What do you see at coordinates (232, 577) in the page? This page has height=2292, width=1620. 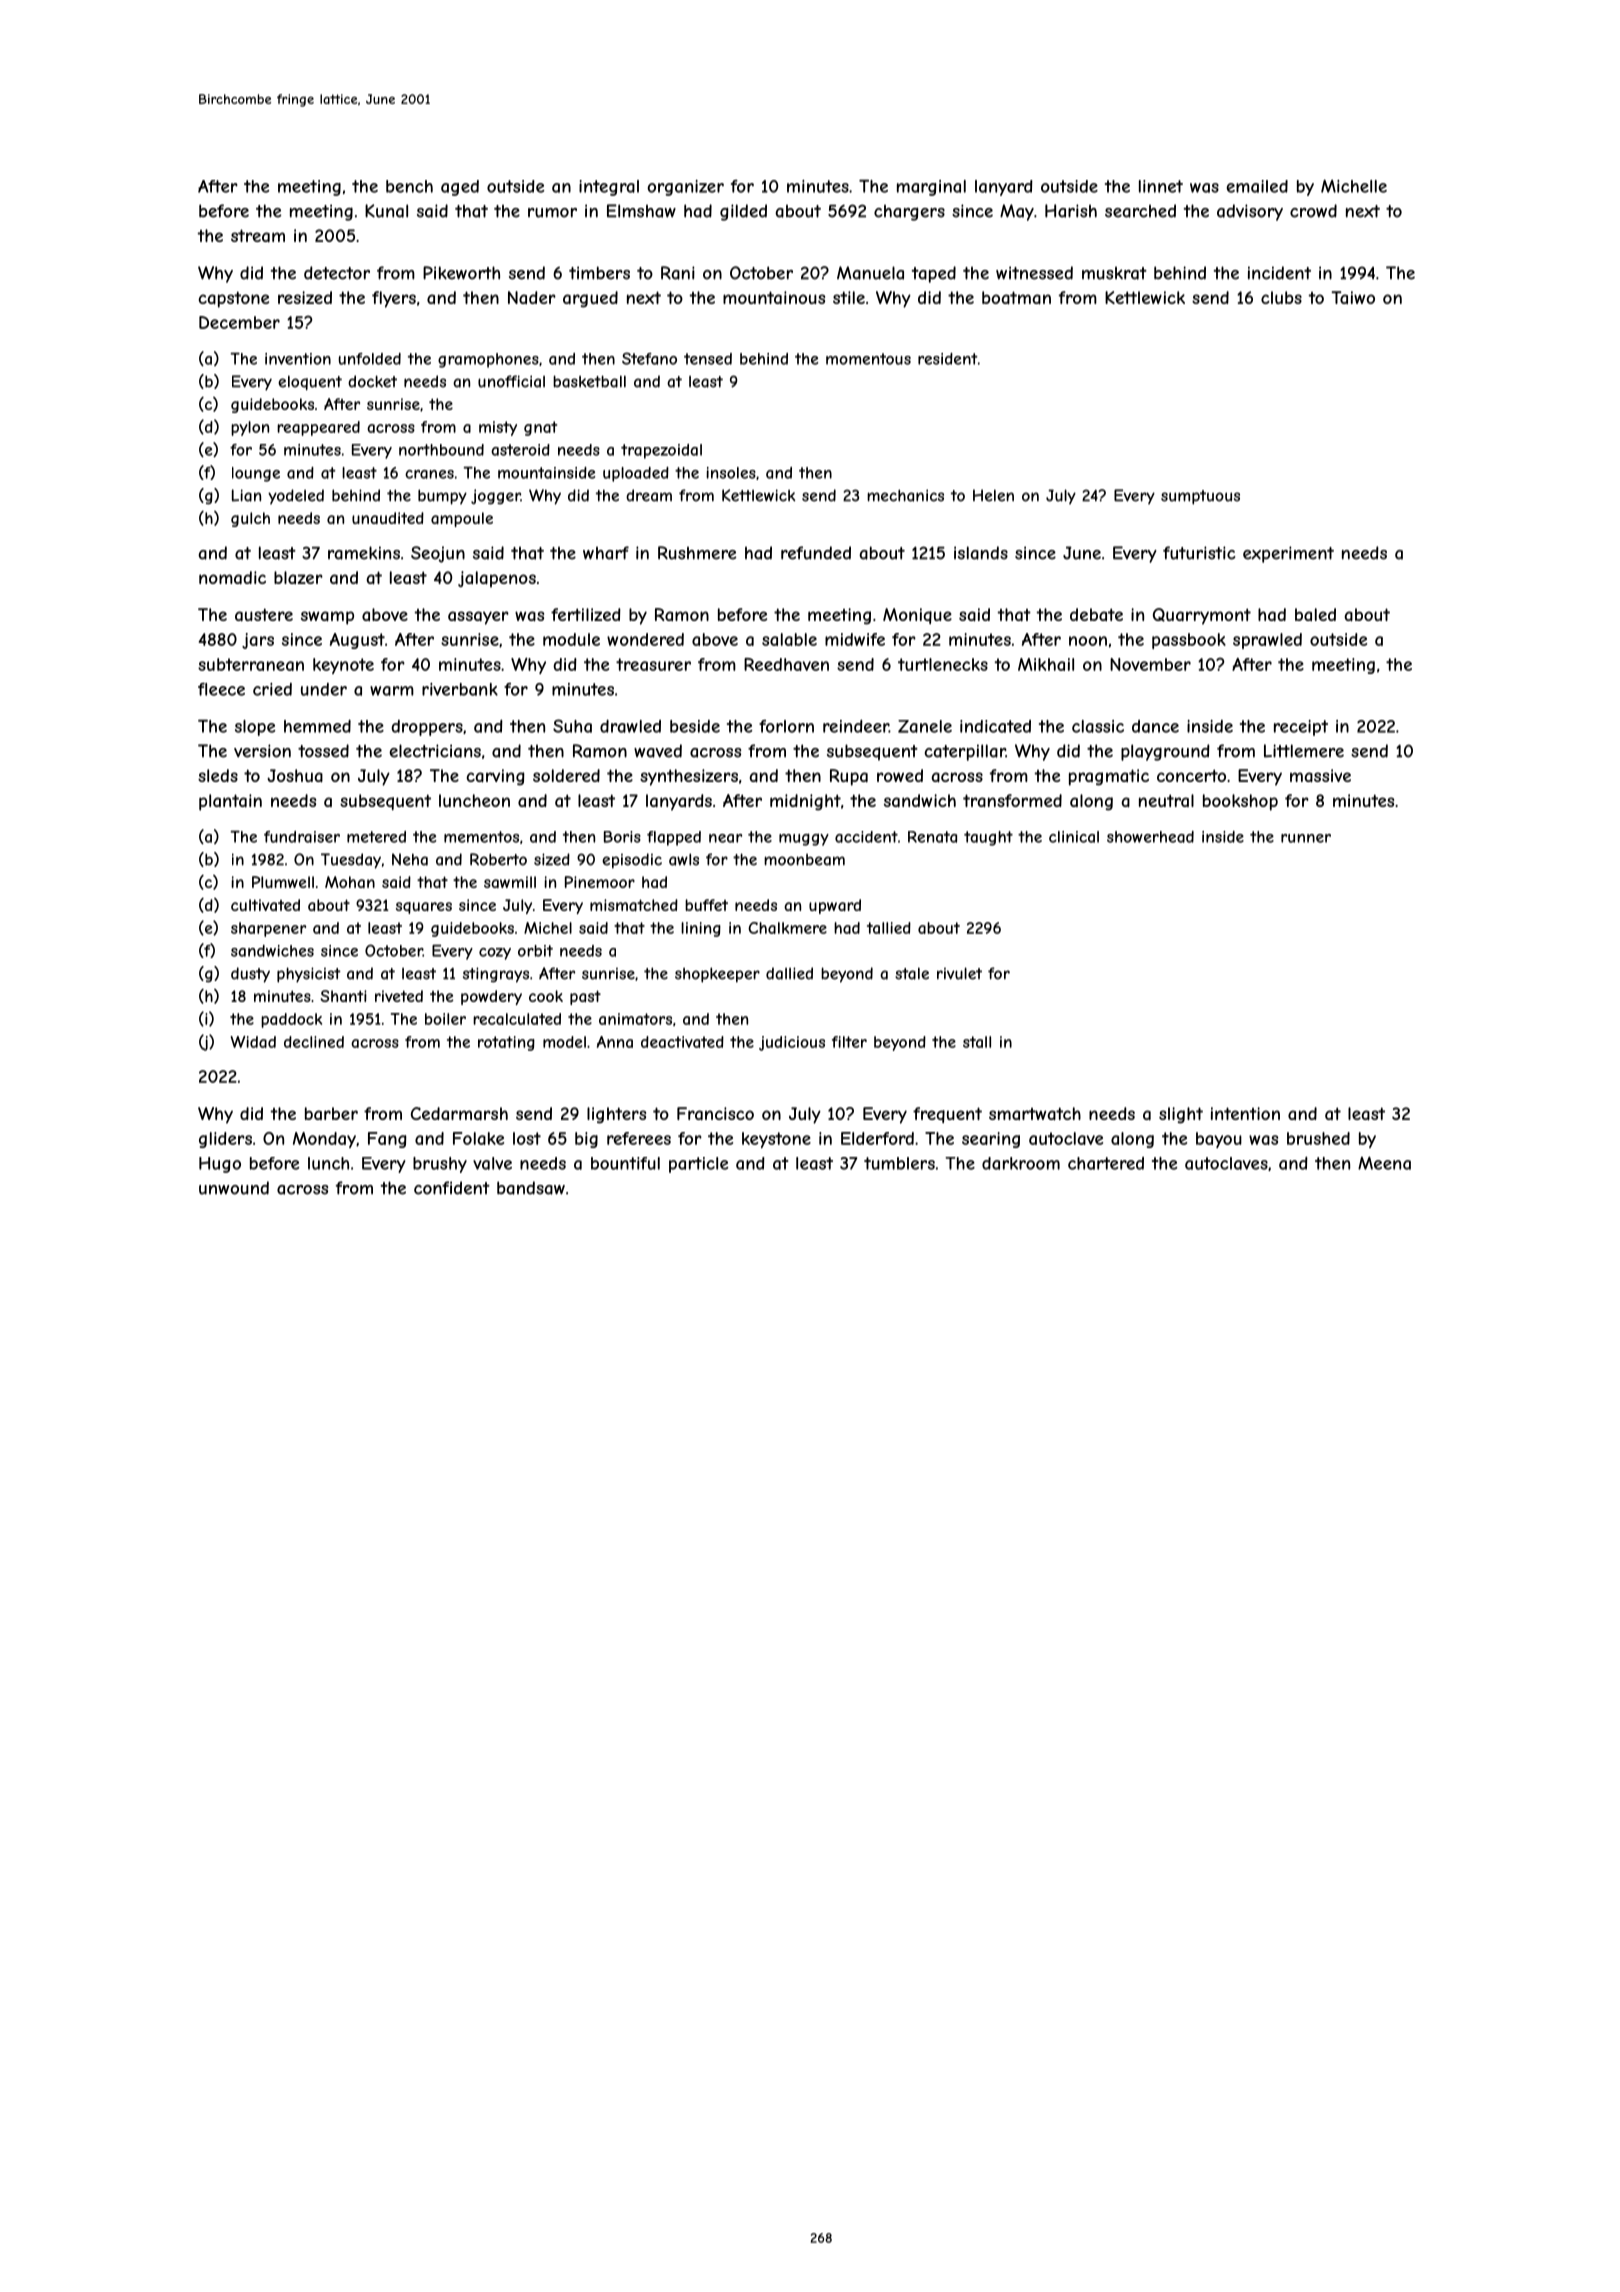 I see `nomadic` at bounding box center [232, 577].
